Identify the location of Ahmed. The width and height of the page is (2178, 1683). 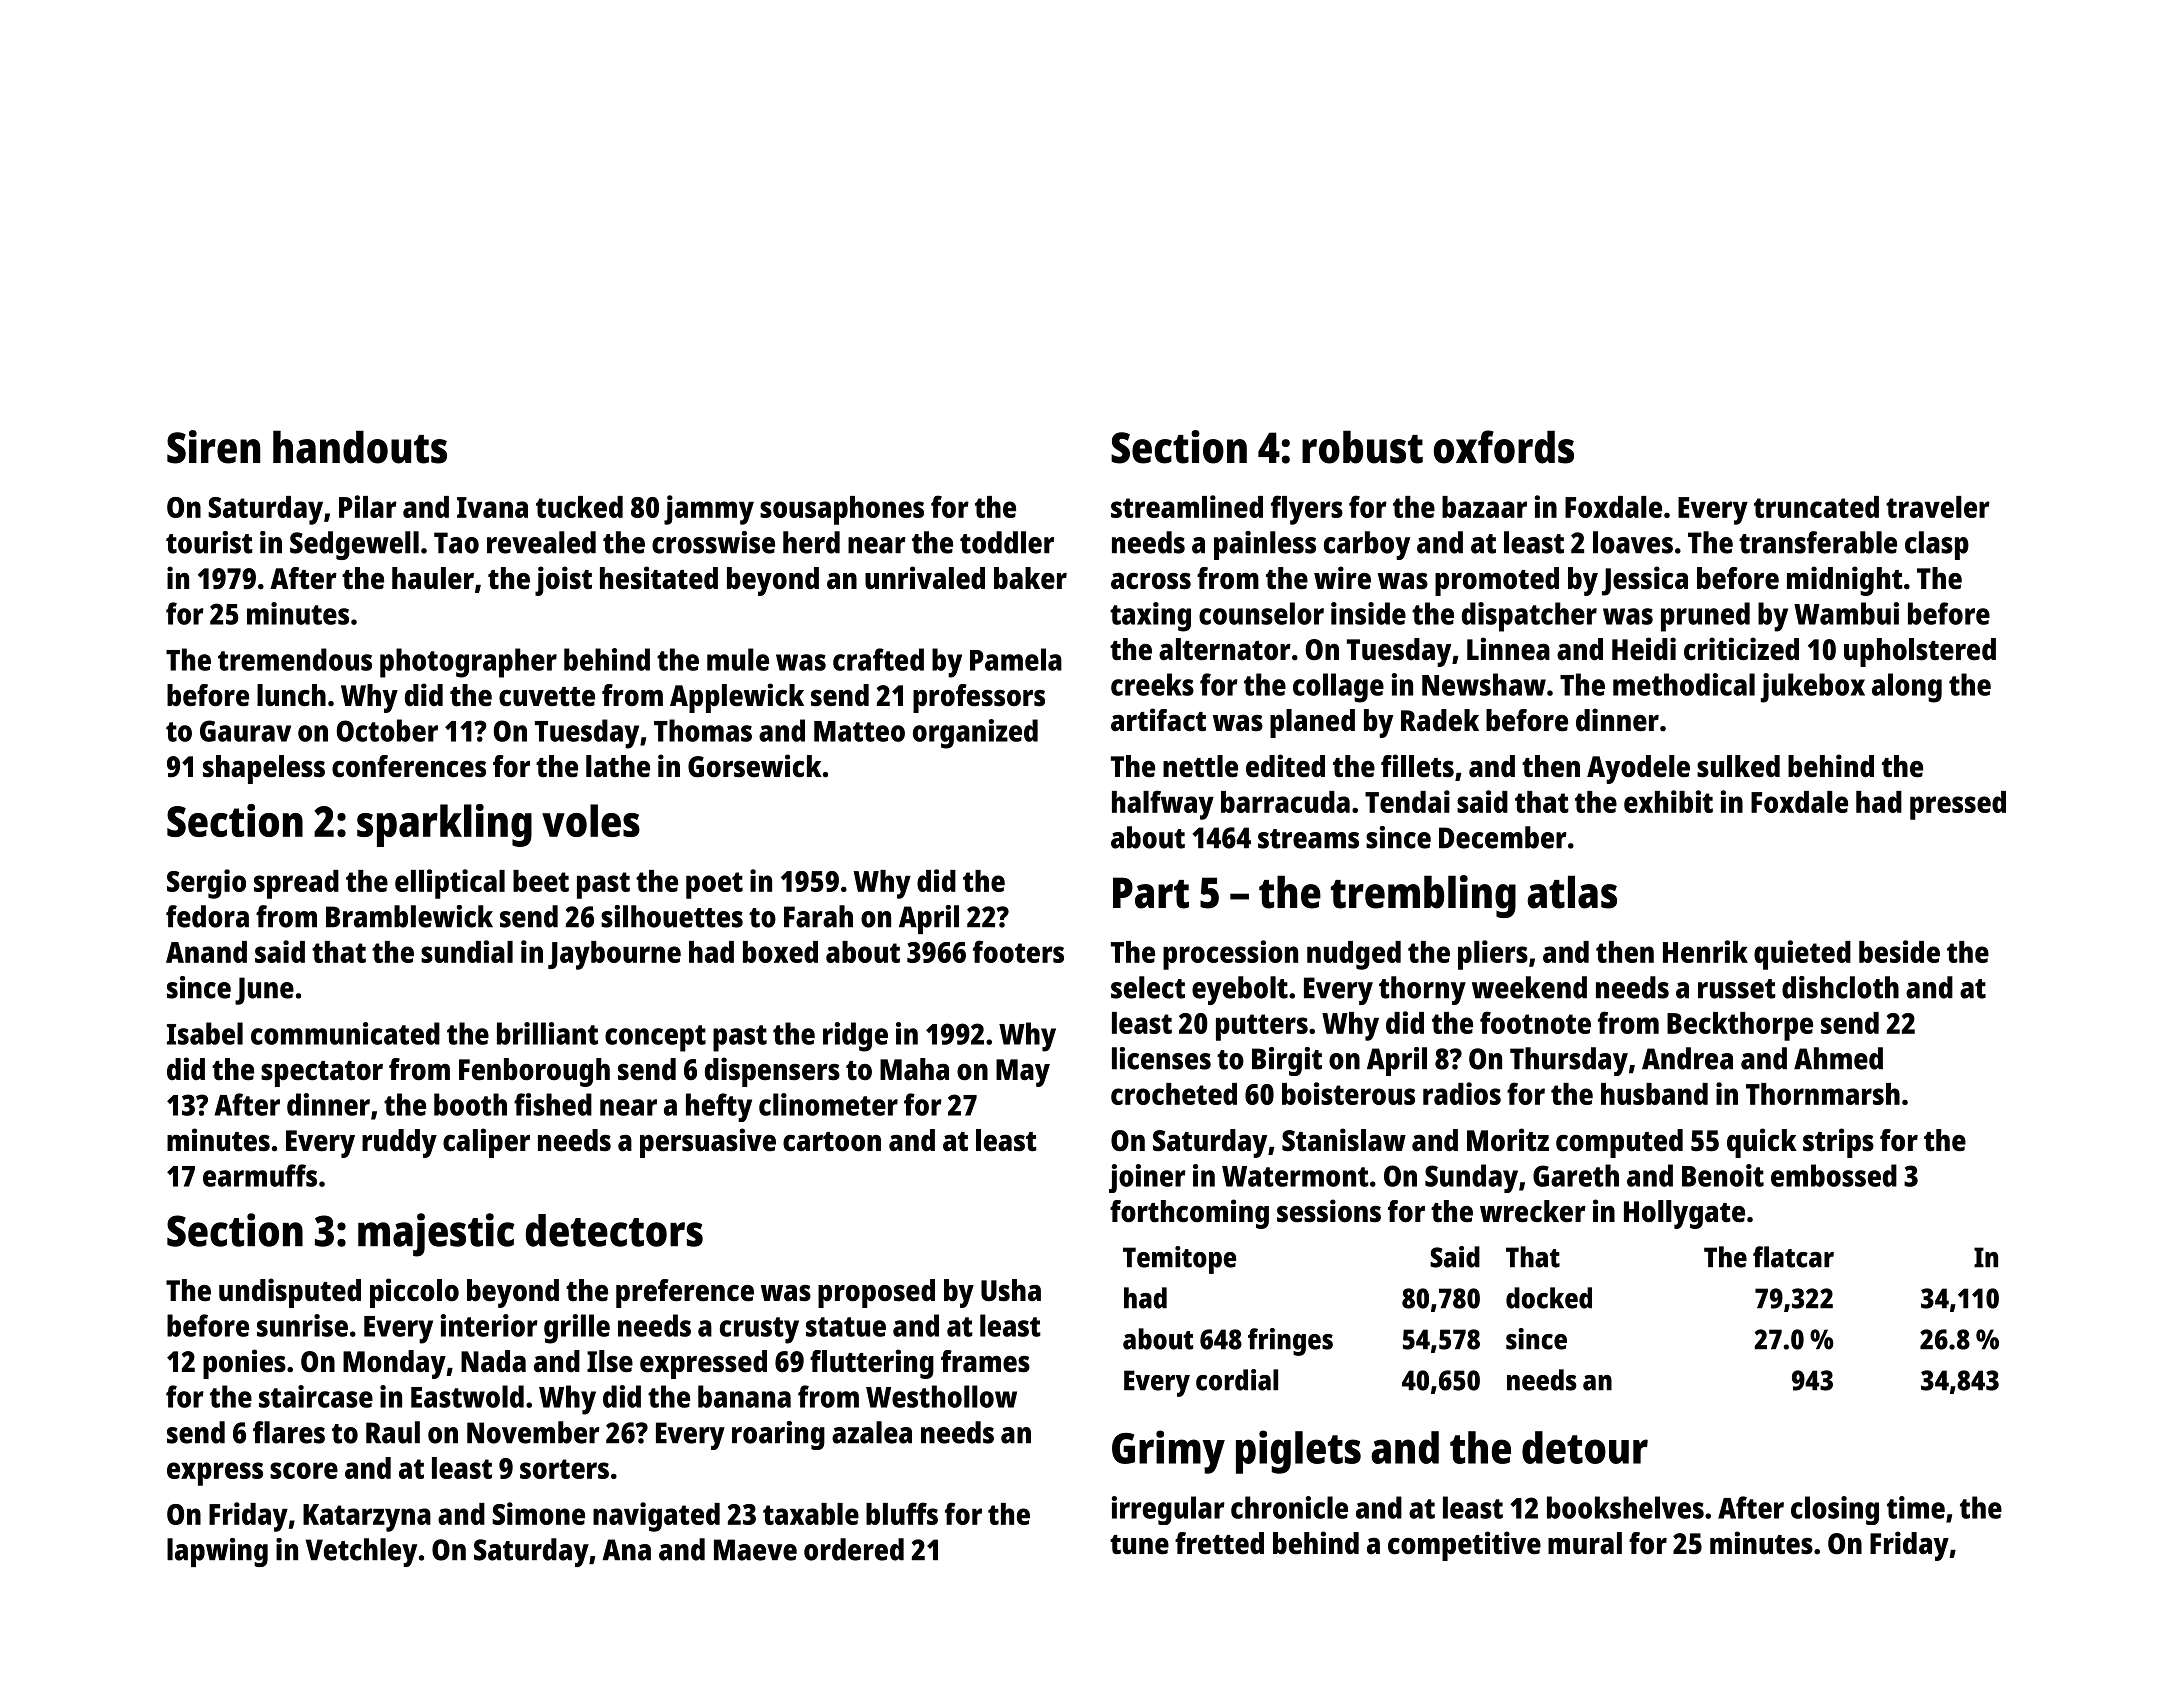
(1838, 1058).
